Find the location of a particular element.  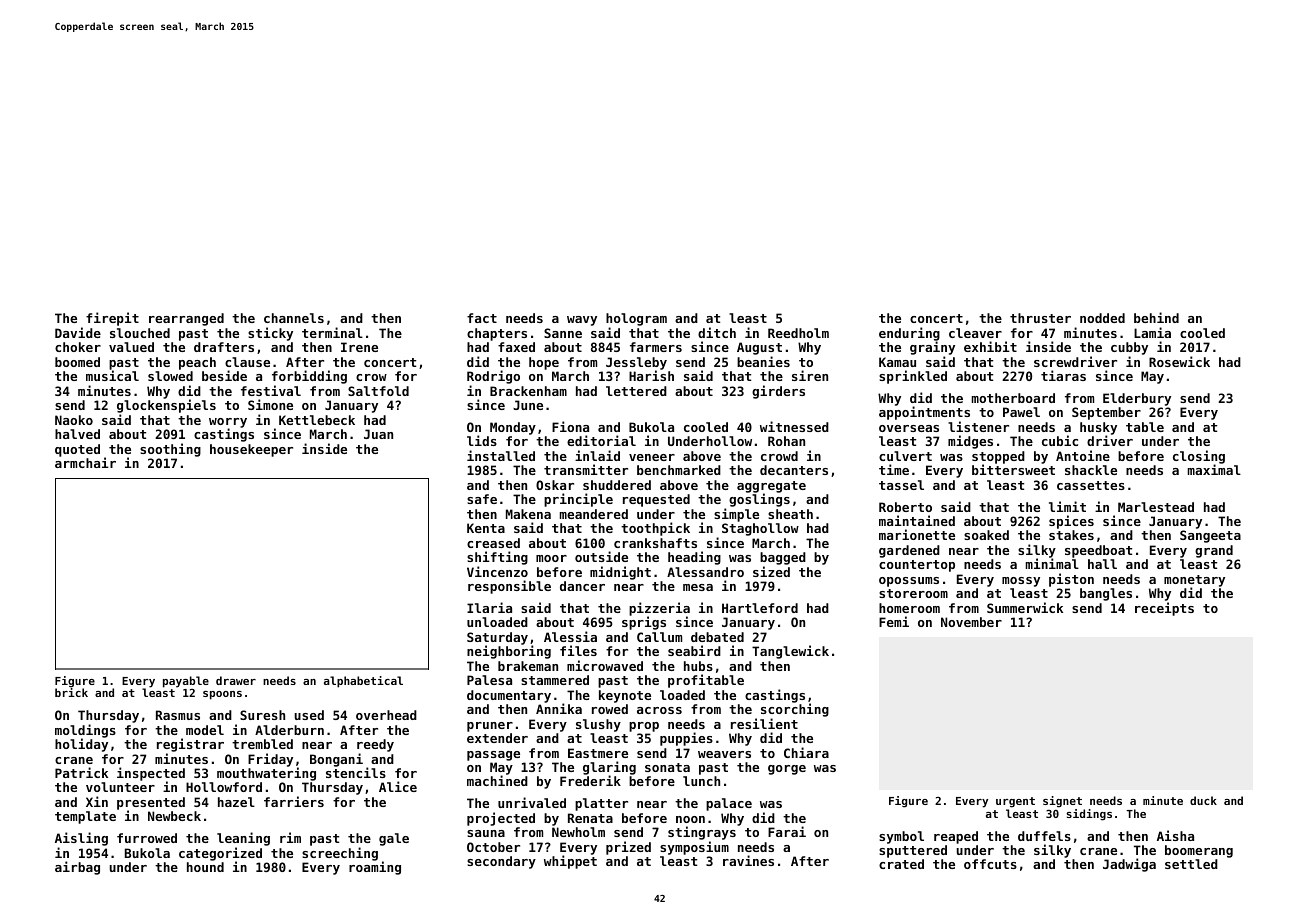

ravines is located at coordinates (748, 860).
